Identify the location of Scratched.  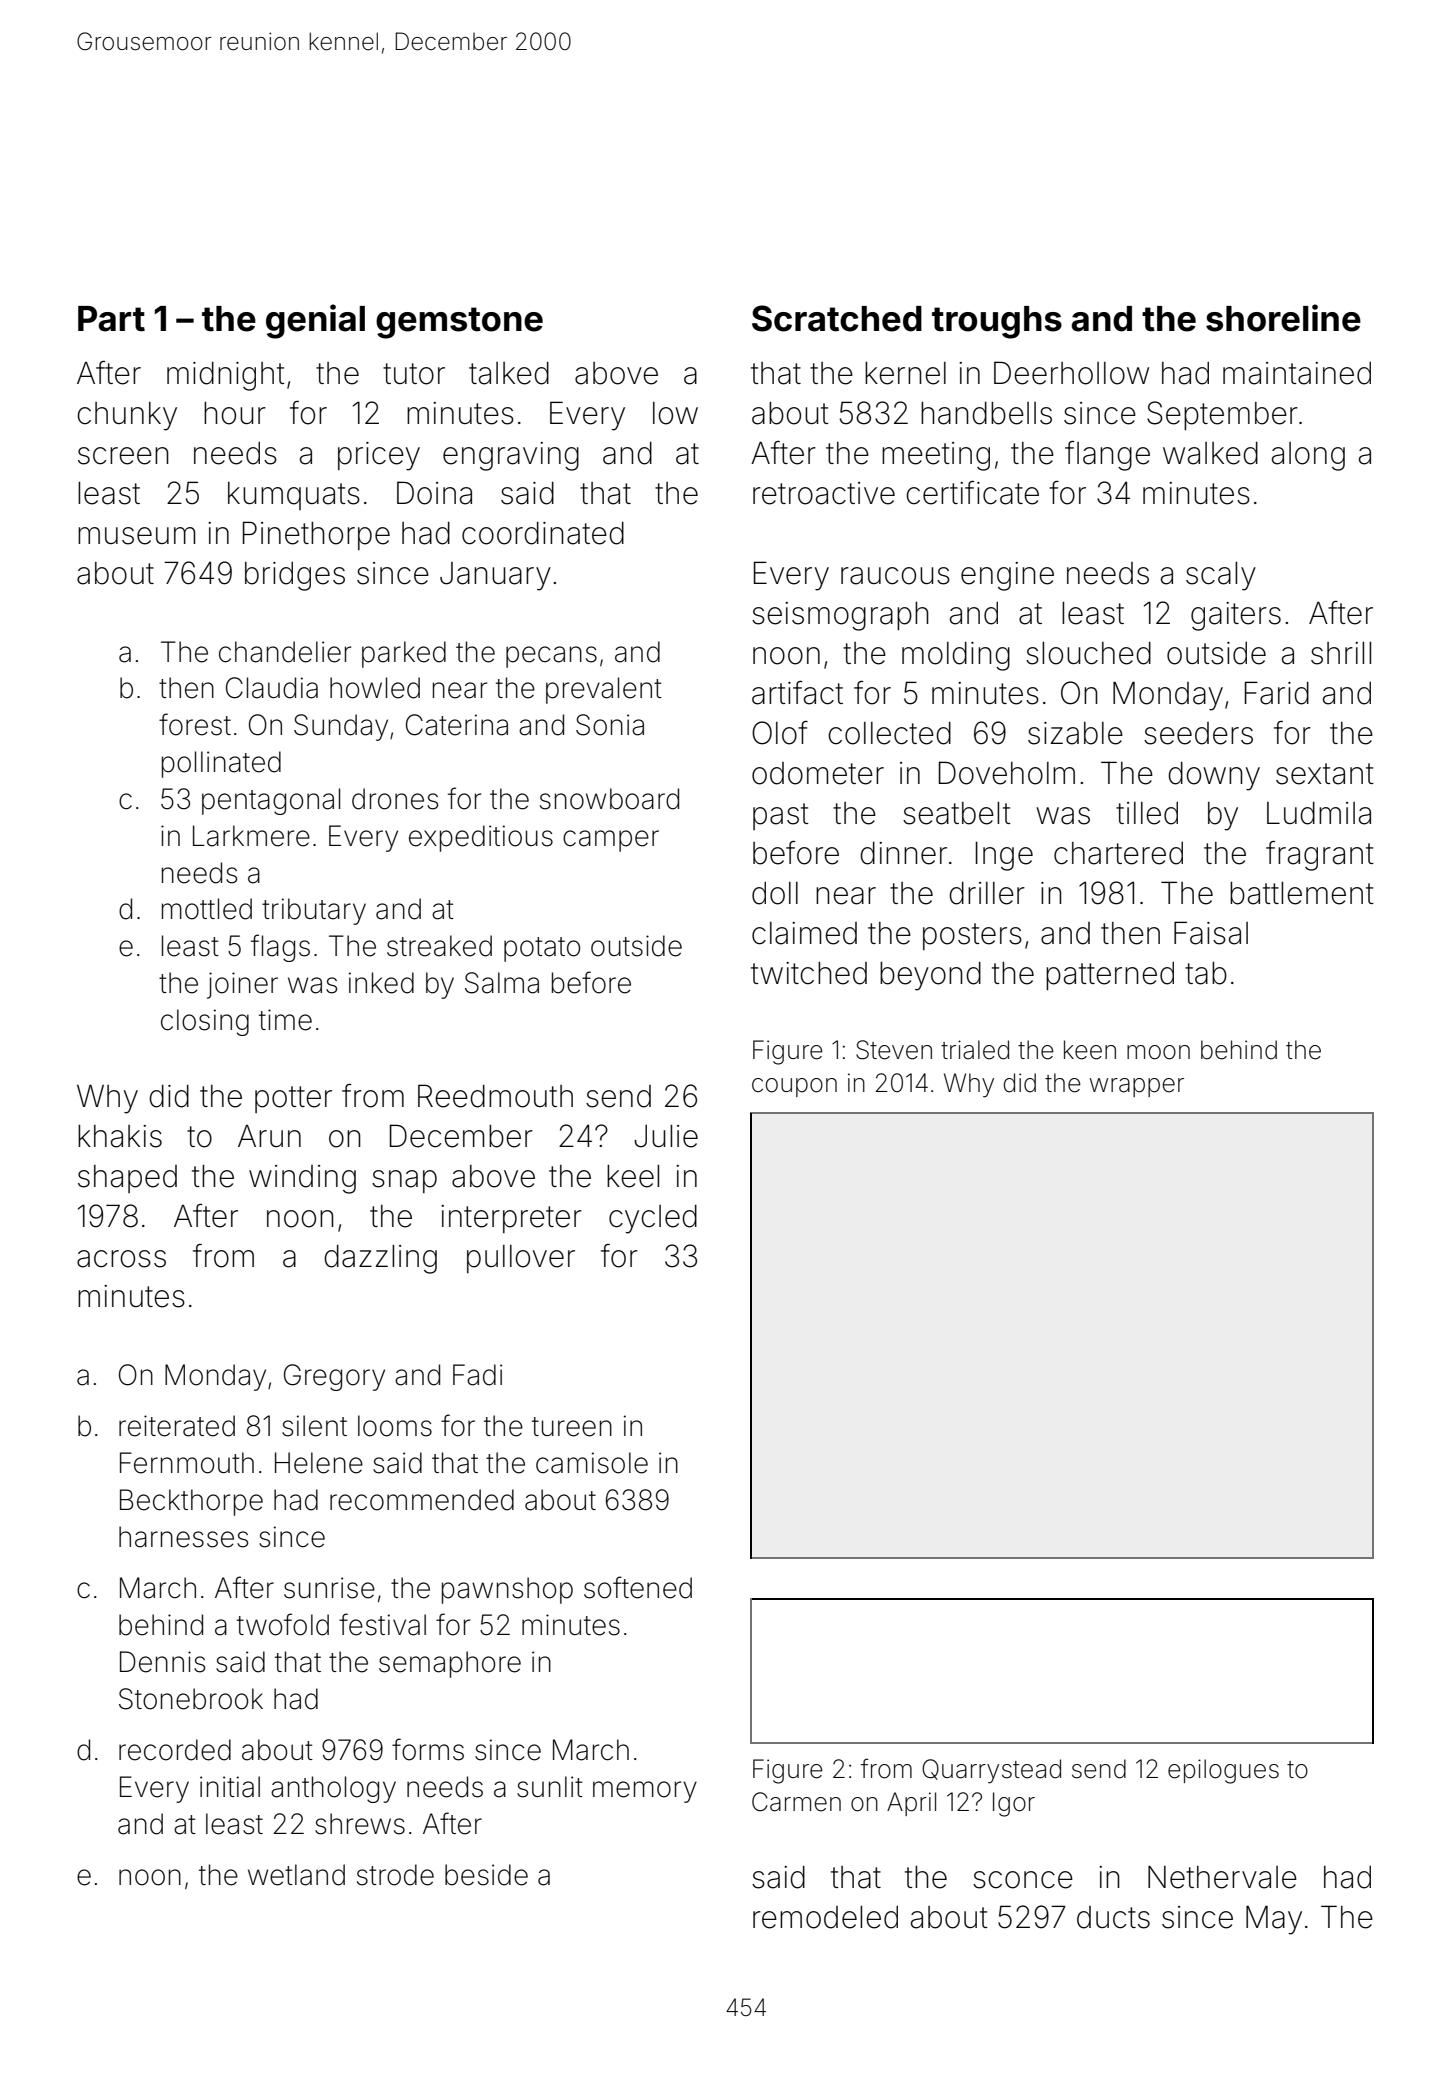
(837, 318).
